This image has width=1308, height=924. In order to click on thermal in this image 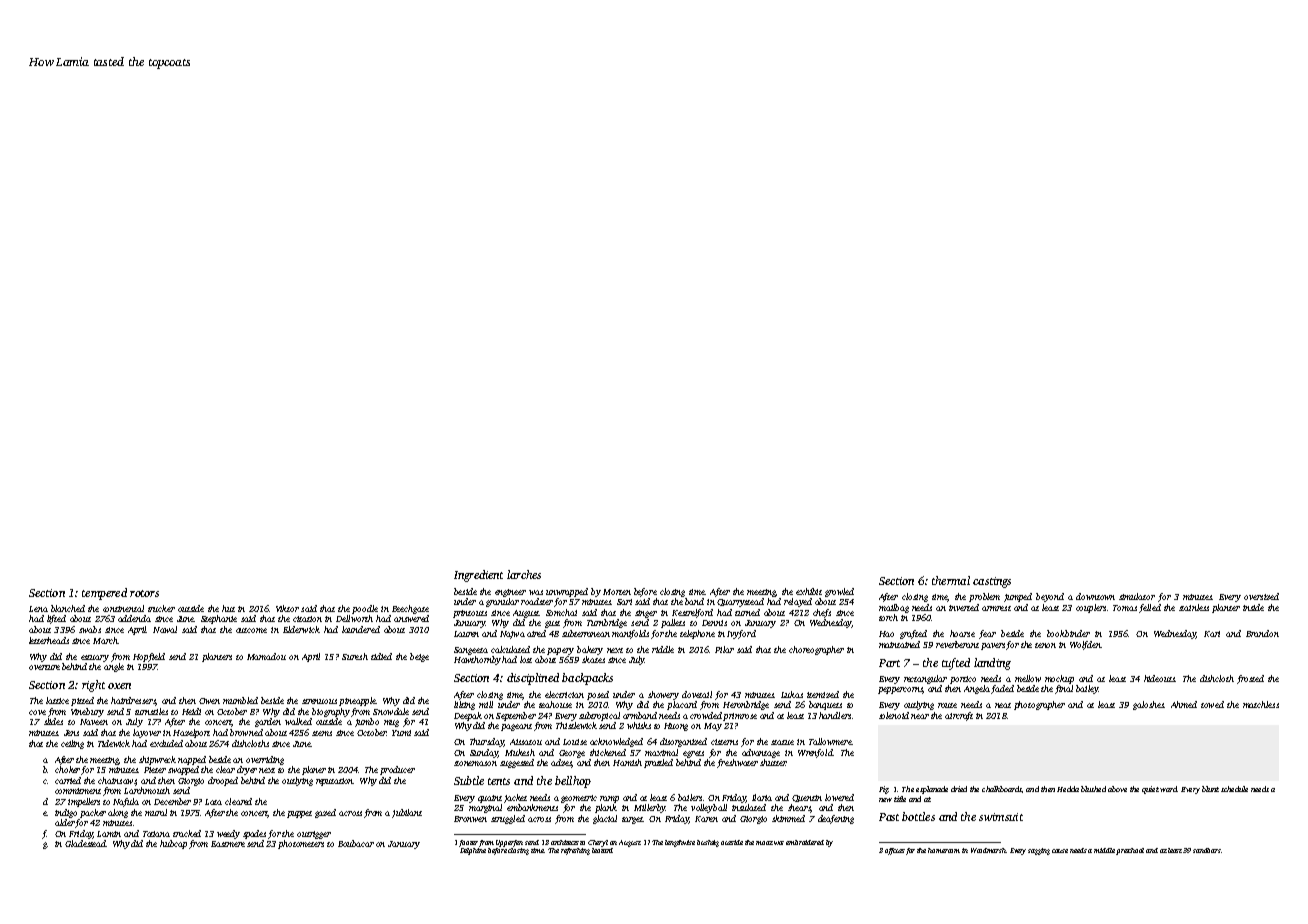, I will do `click(951, 580)`.
